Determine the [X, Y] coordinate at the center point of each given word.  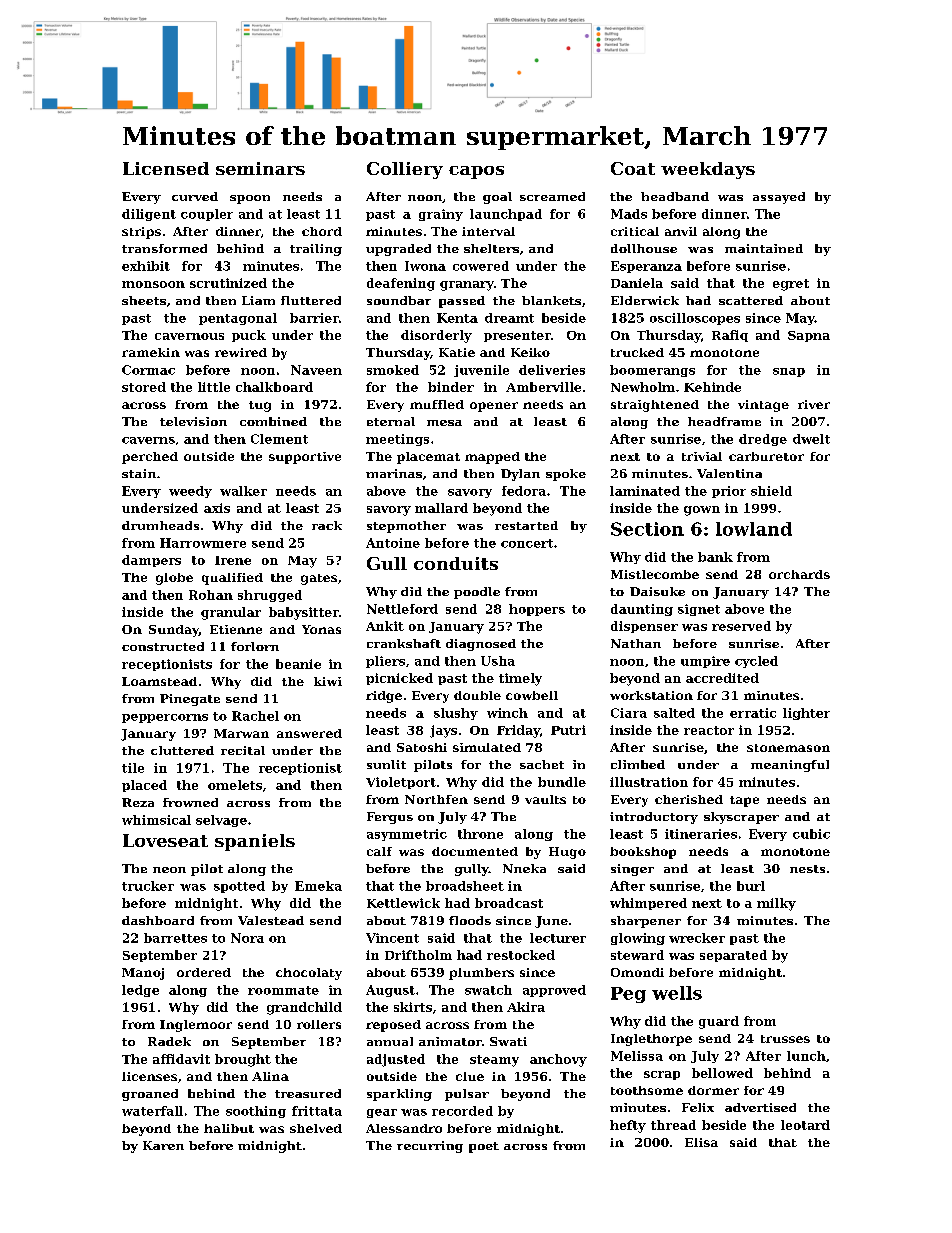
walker [243, 491]
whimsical [156, 820]
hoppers [537, 610]
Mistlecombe [655, 574]
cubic [811, 834]
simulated [487, 747]
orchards [799, 574]
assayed [779, 198]
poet [484, 1147]
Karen [163, 1145]
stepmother [406, 527]
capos [476, 172]
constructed [163, 646]
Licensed [166, 168]
